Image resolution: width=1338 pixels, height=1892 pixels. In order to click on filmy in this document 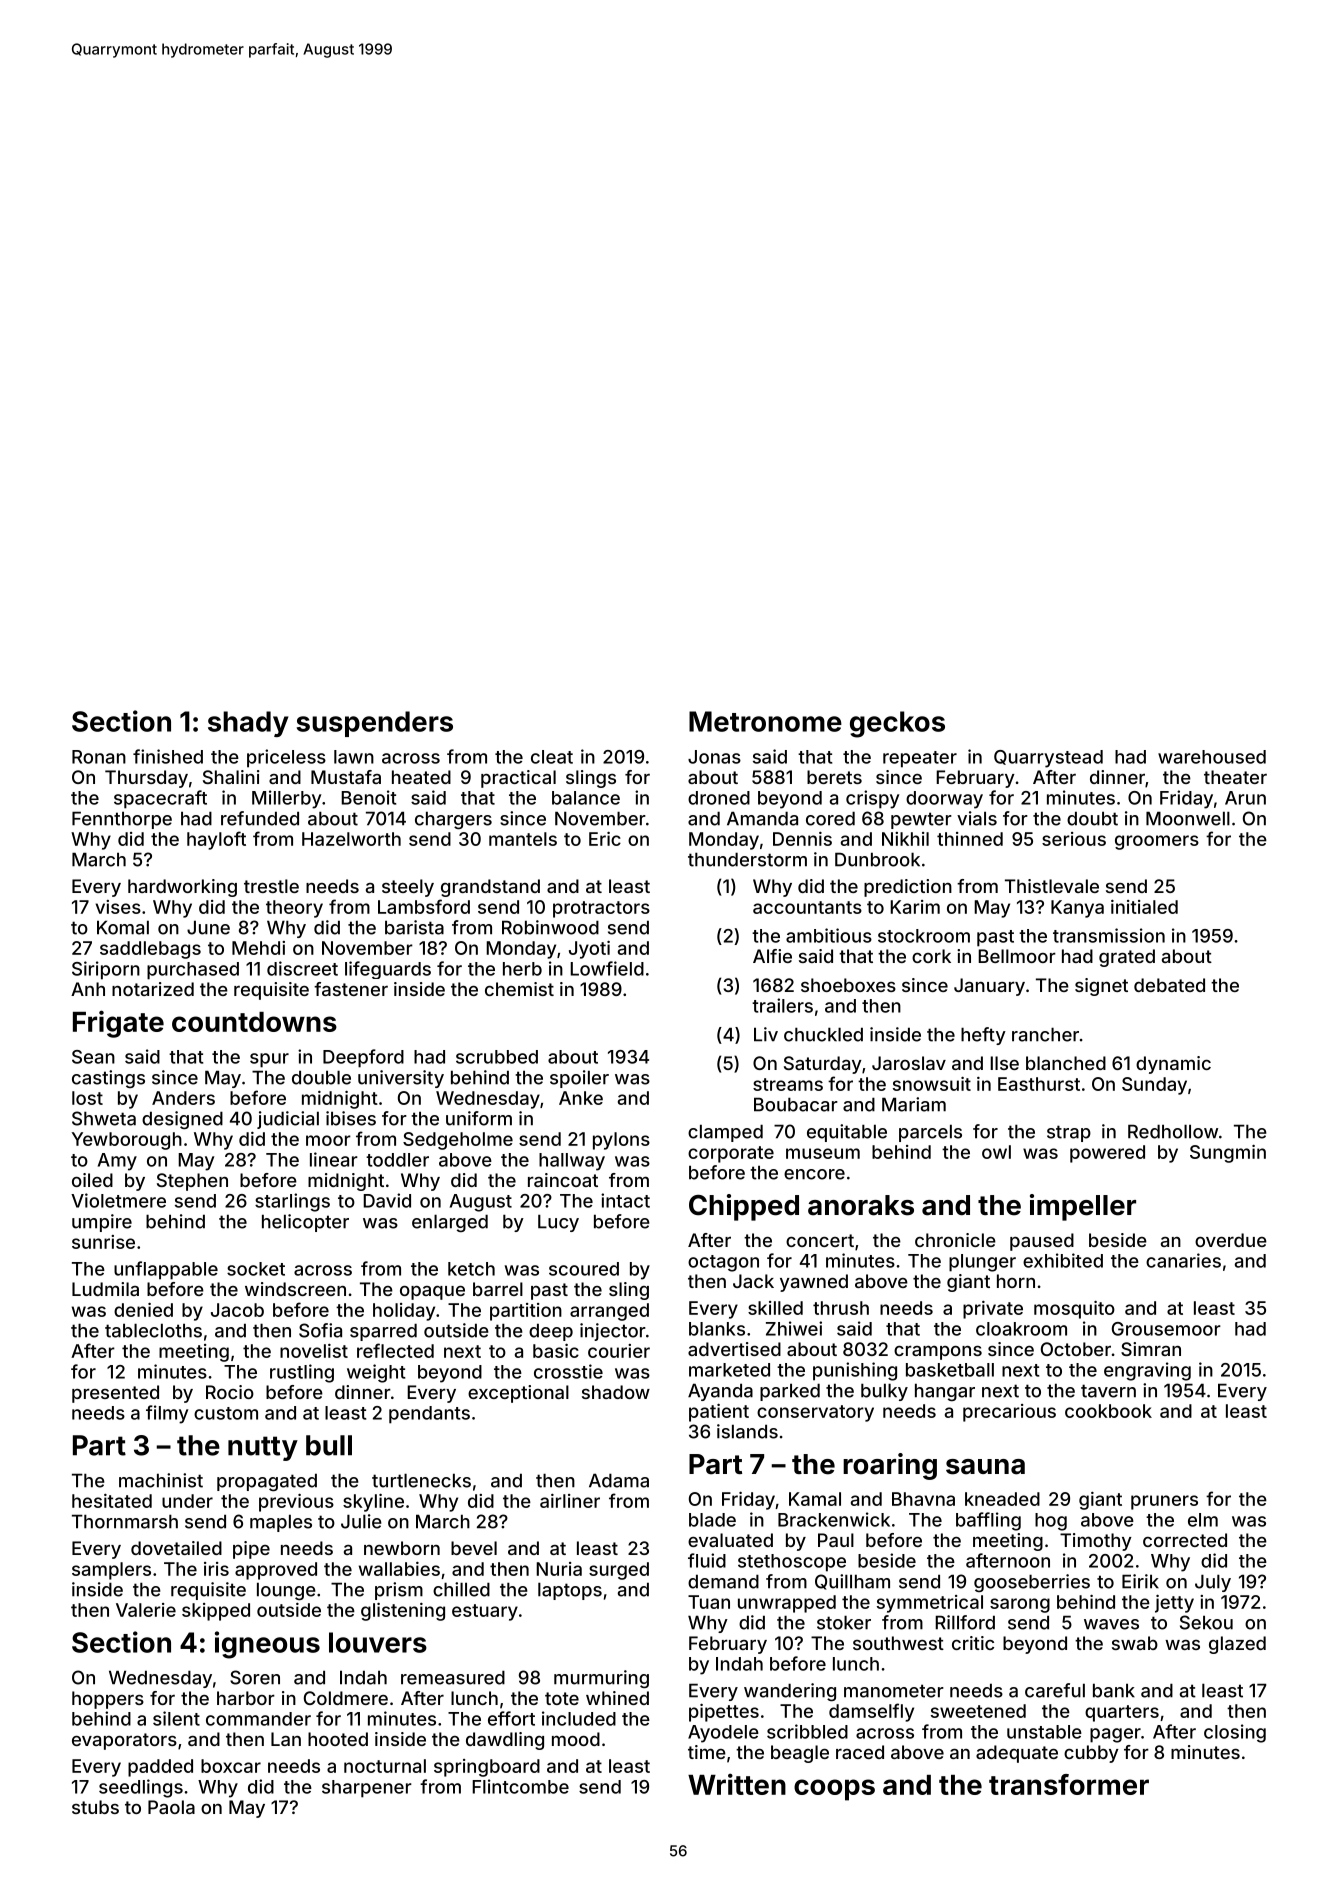, I will do `click(167, 1414)`.
